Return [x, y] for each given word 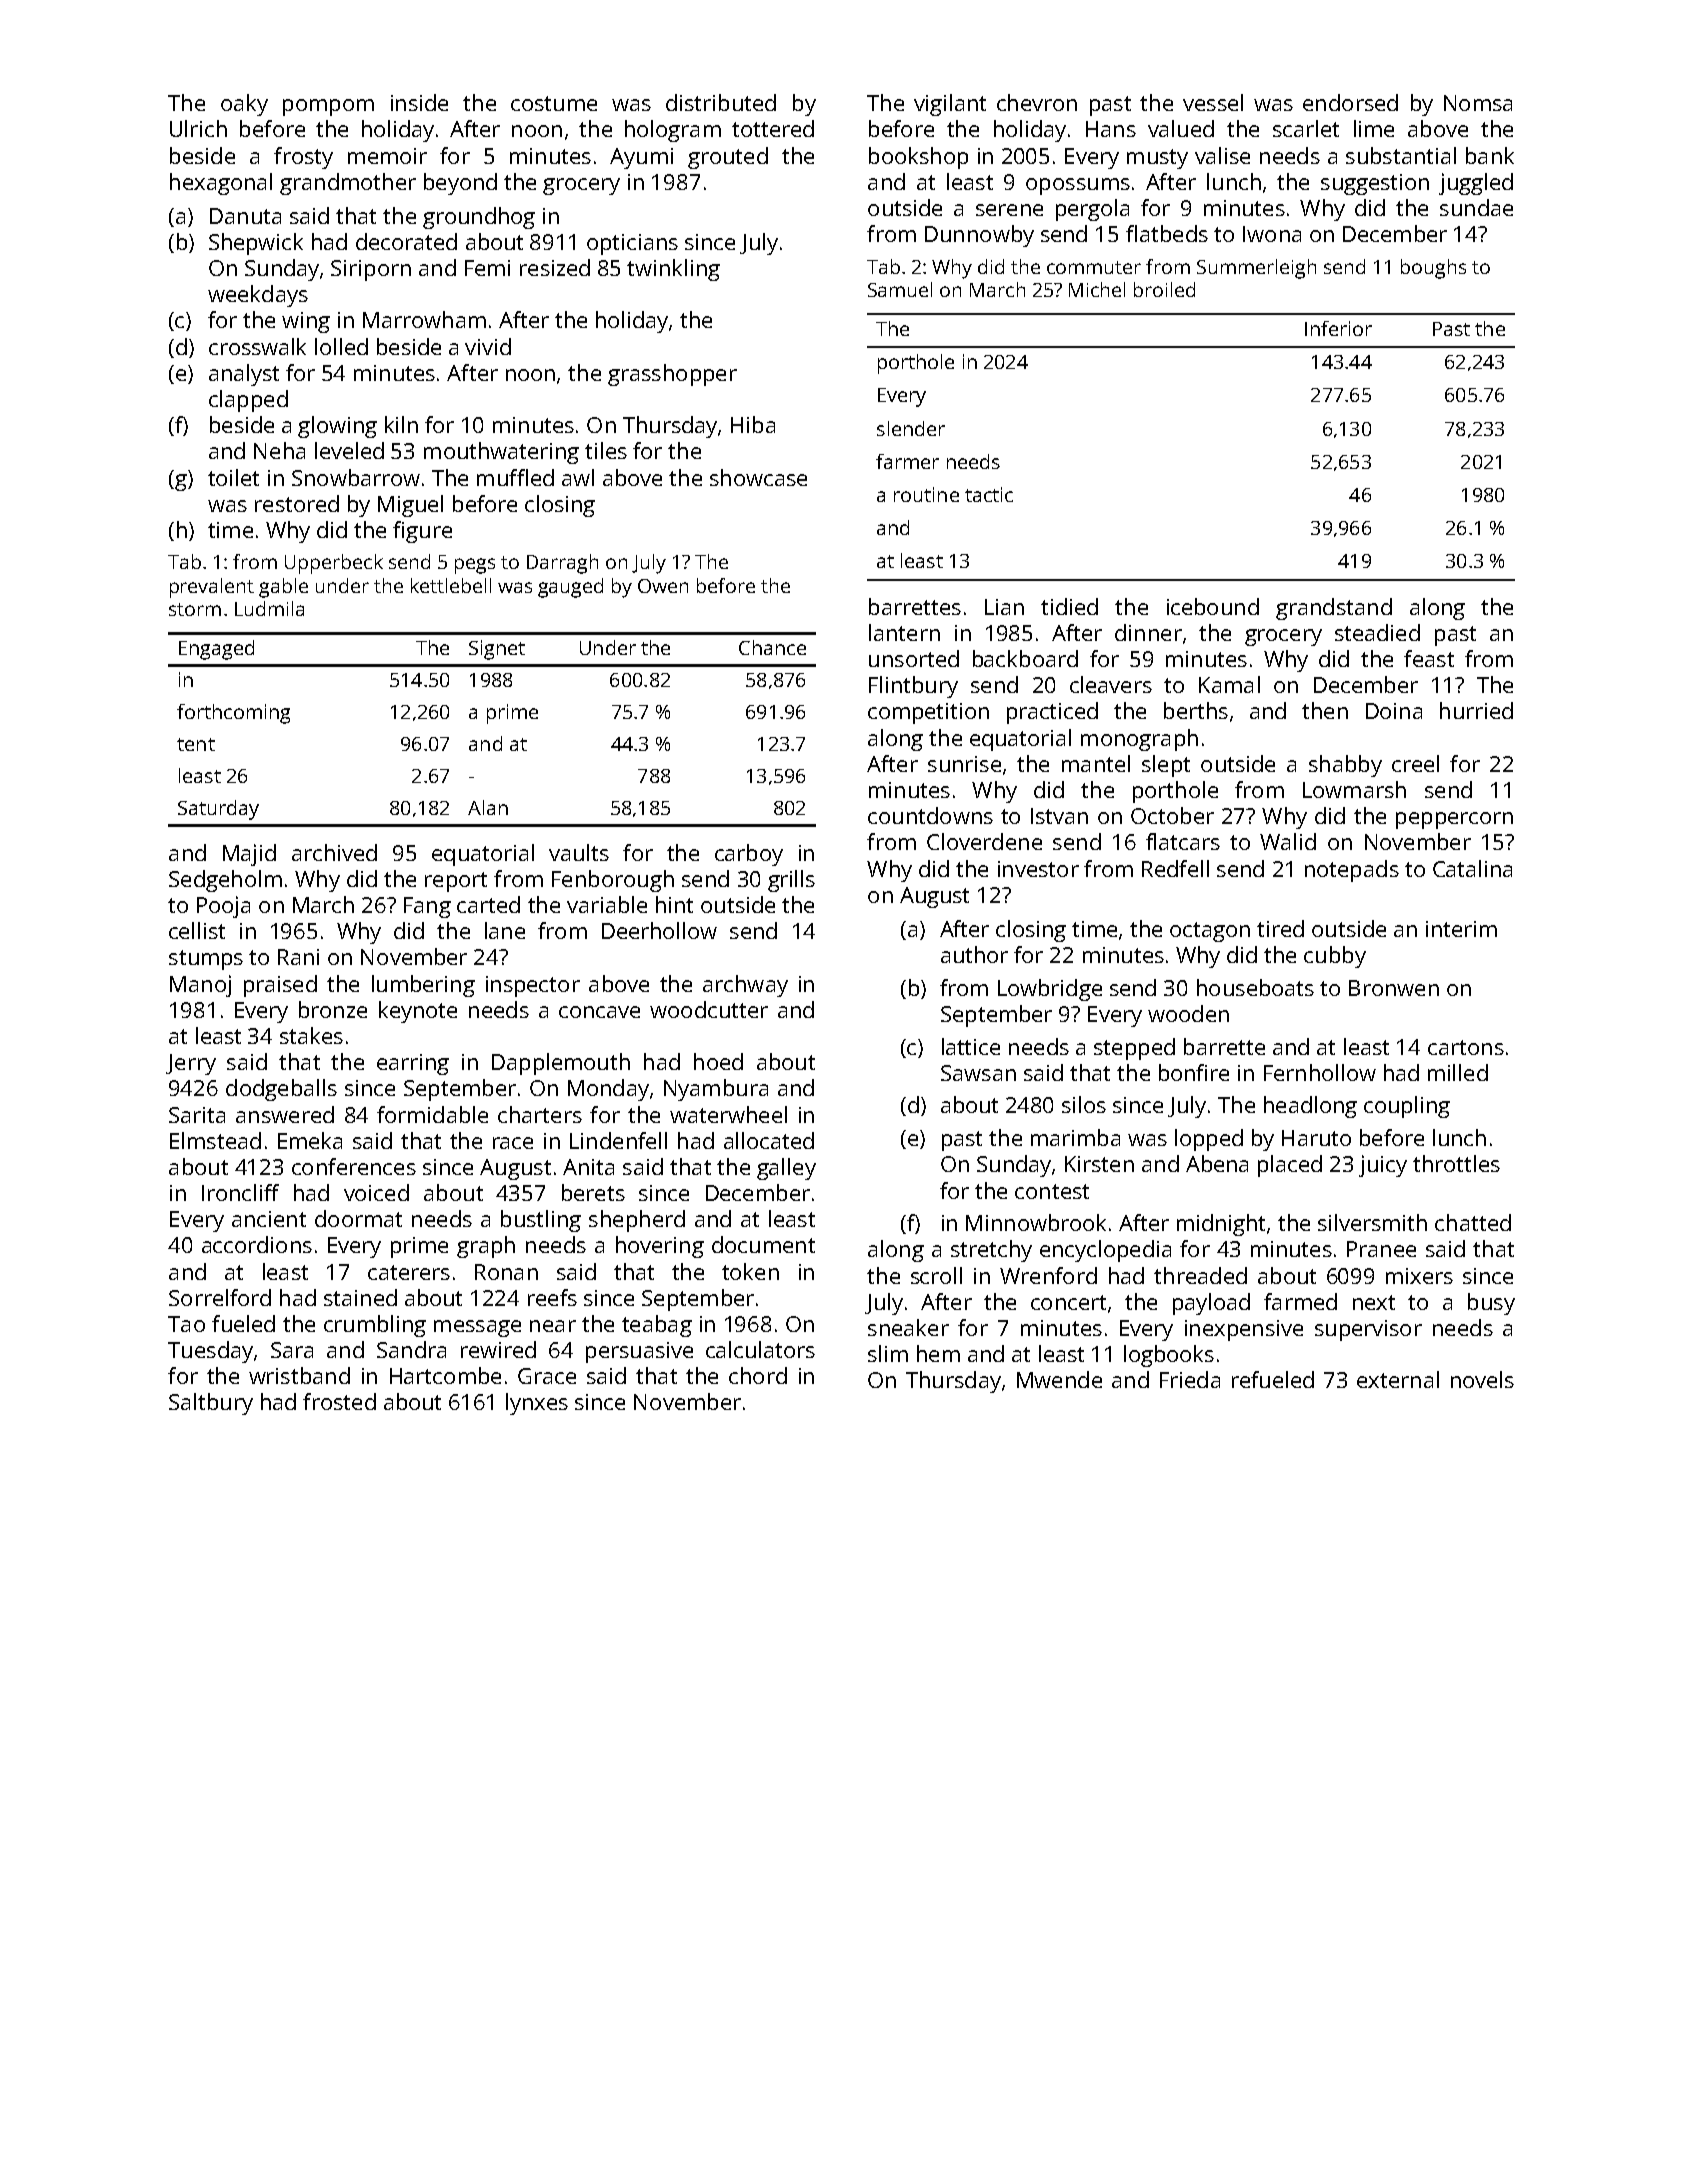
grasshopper [672, 375]
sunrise [964, 764]
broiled [1164, 289]
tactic [989, 494]
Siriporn [371, 270]
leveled [349, 450]
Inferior [1338, 328]
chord [758, 1375]
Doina [1394, 711]
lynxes [537, 1404]
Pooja [223, 907]
